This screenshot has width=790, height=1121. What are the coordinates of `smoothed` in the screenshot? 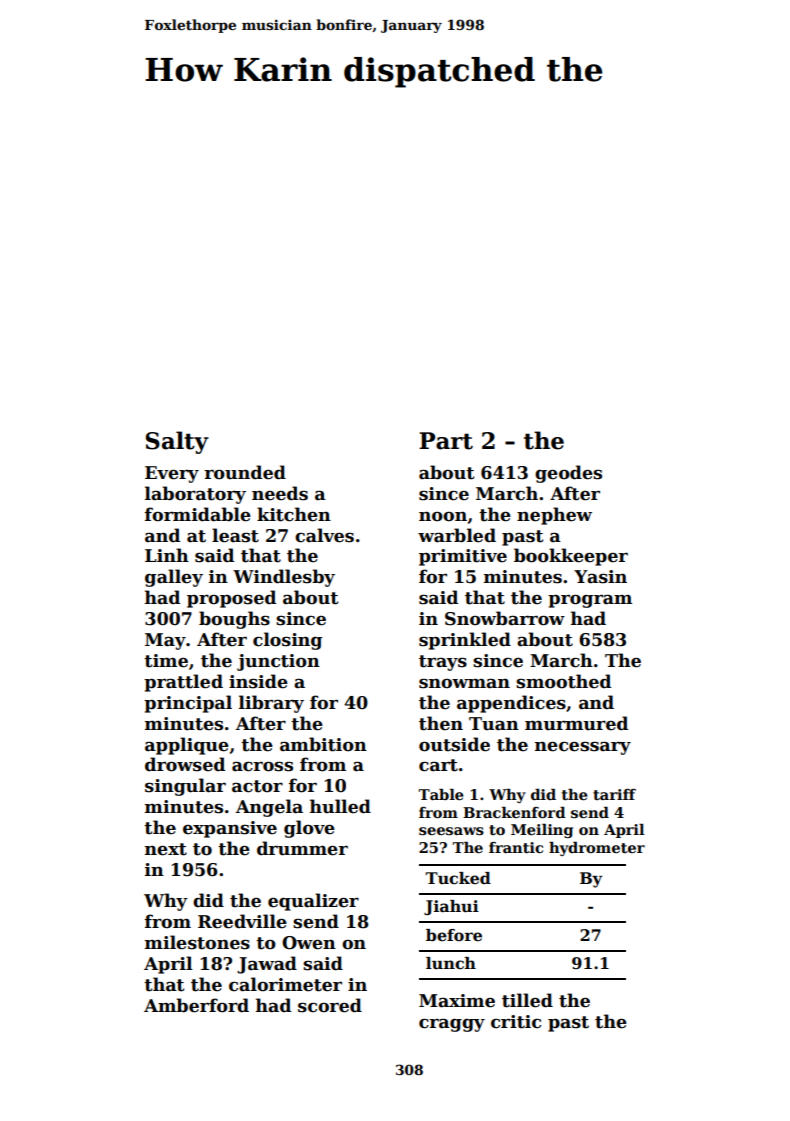 It's located at (563, 681).
